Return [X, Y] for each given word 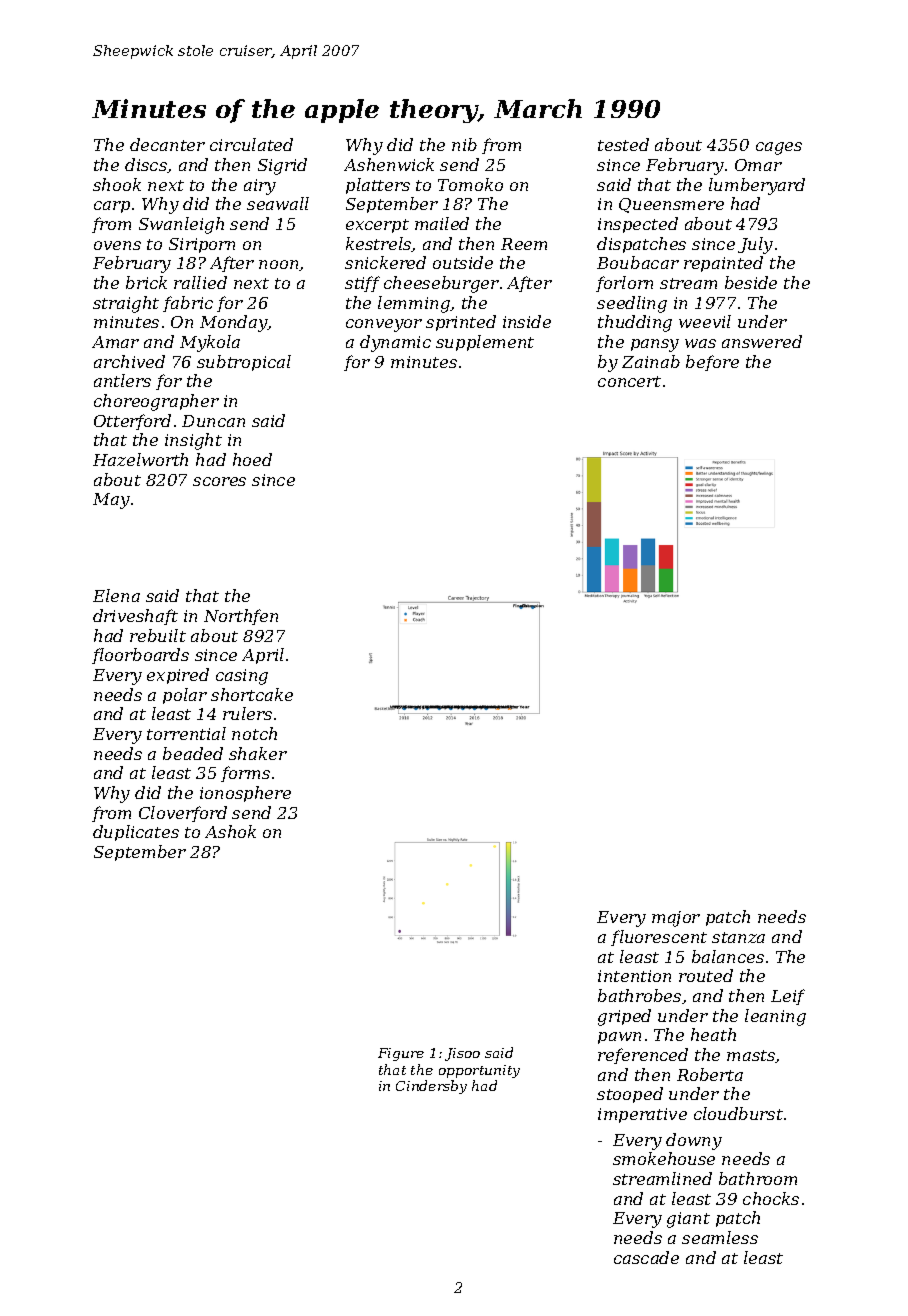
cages [779, 148]
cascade [646, 1257]
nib [464, 144]
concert [629, 381]
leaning [775, 1017]
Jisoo [462, 1054]
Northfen [241, 617]
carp [112, 207]
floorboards [140, 656]
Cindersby [431, 1087]
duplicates [136, 833]
